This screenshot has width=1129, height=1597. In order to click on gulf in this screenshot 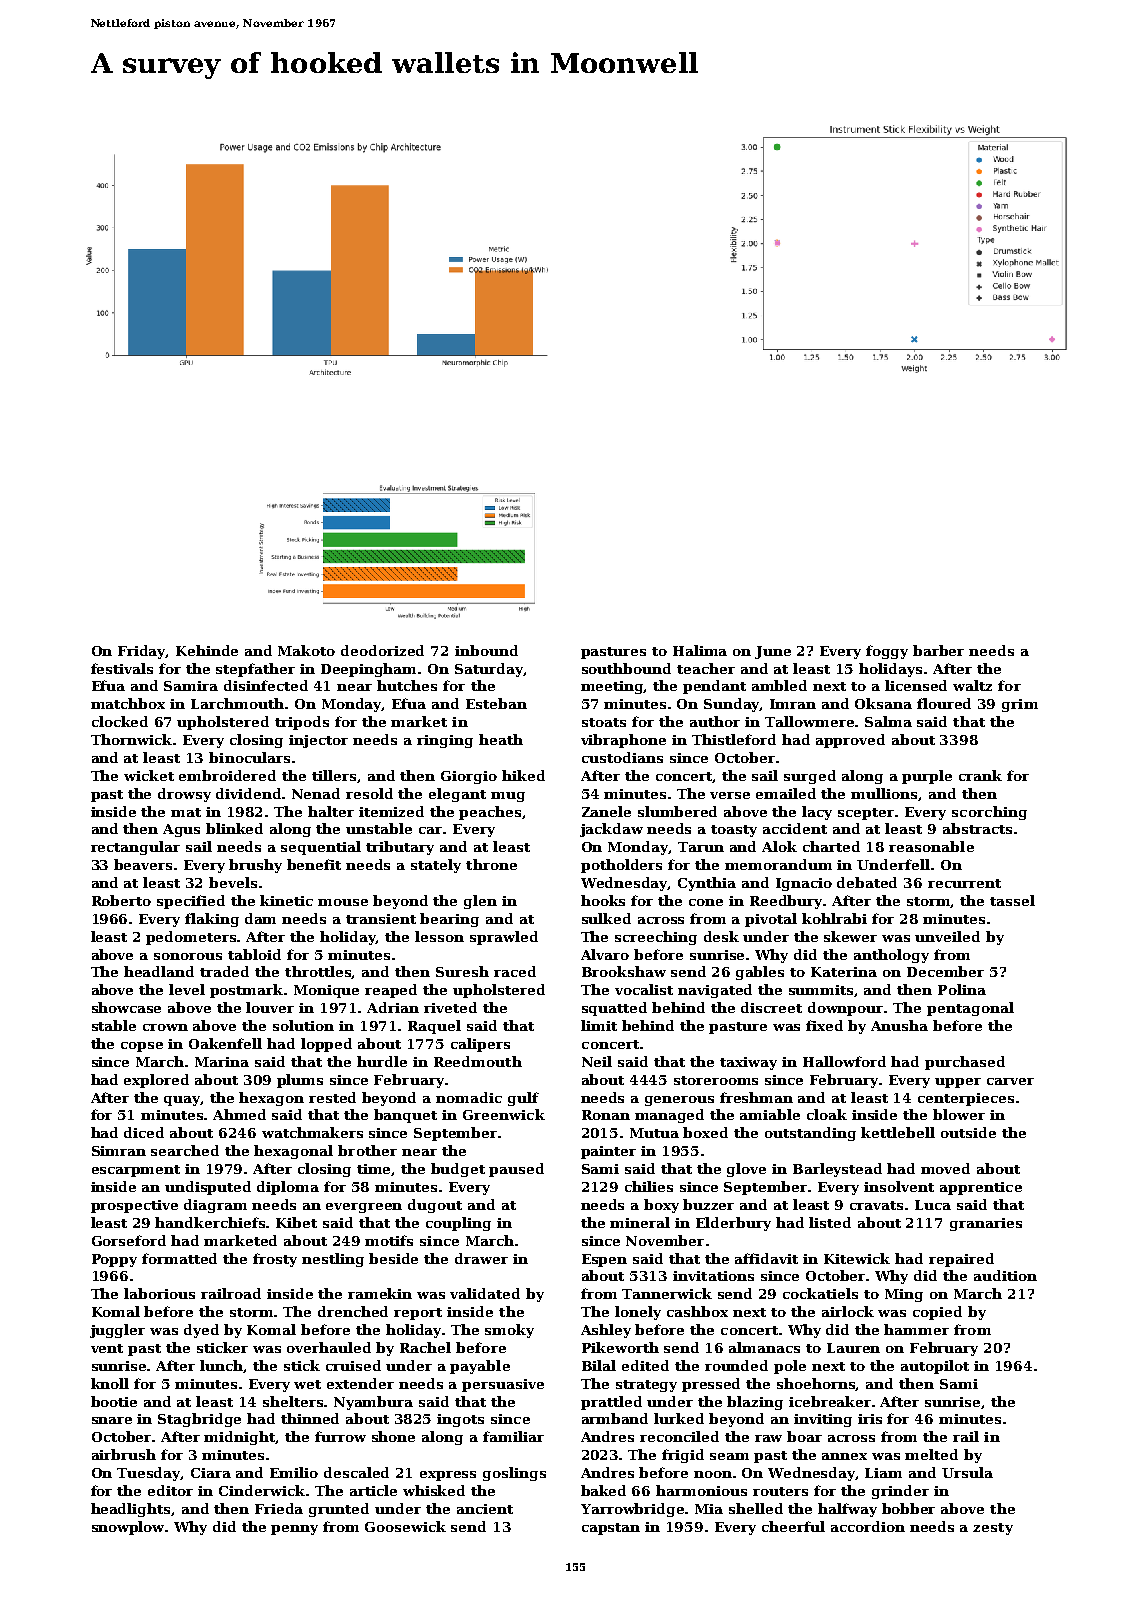, I will do `click(523, 1099)`.
